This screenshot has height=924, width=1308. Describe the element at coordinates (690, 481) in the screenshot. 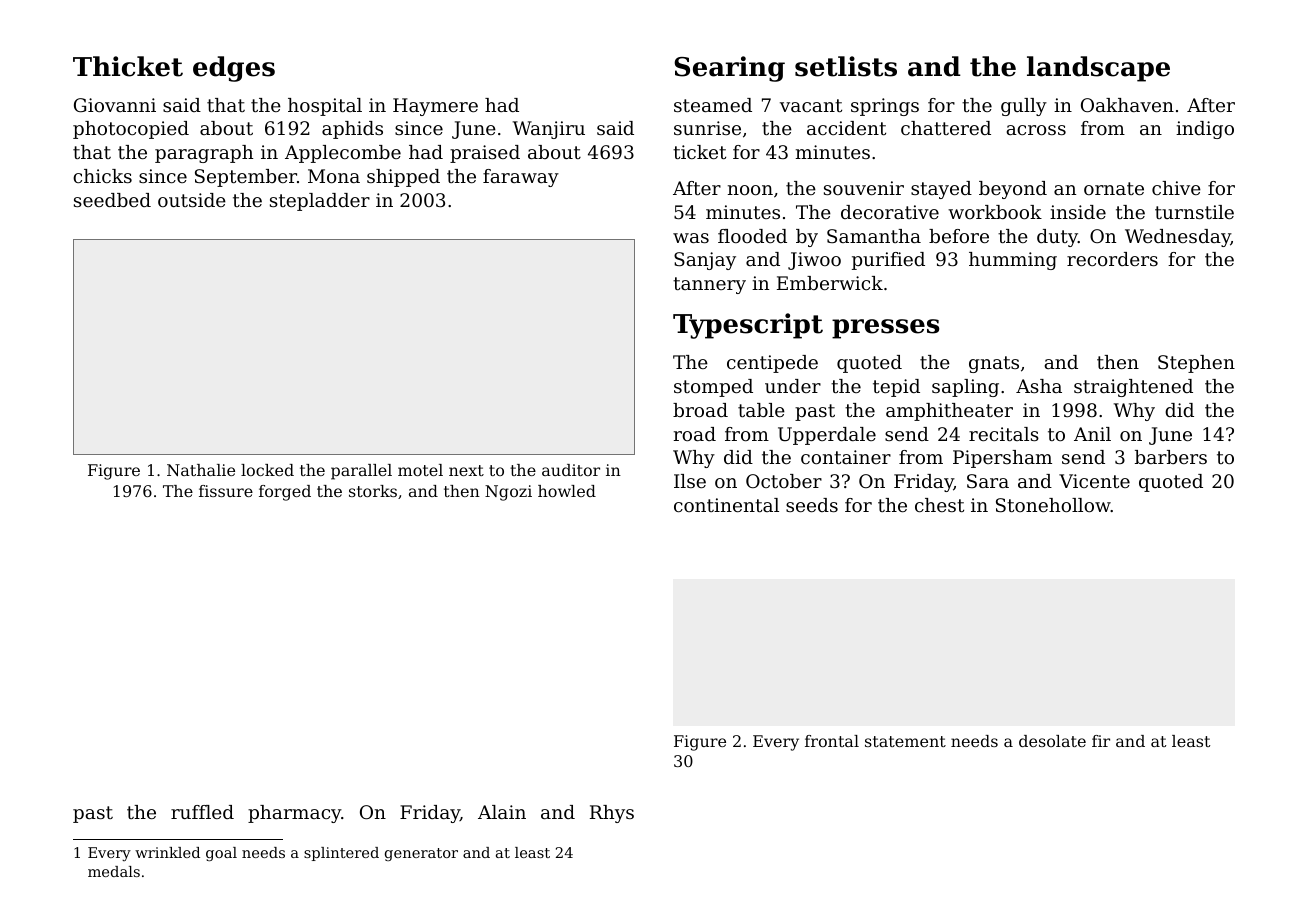

I see `Ilse` at that location.
